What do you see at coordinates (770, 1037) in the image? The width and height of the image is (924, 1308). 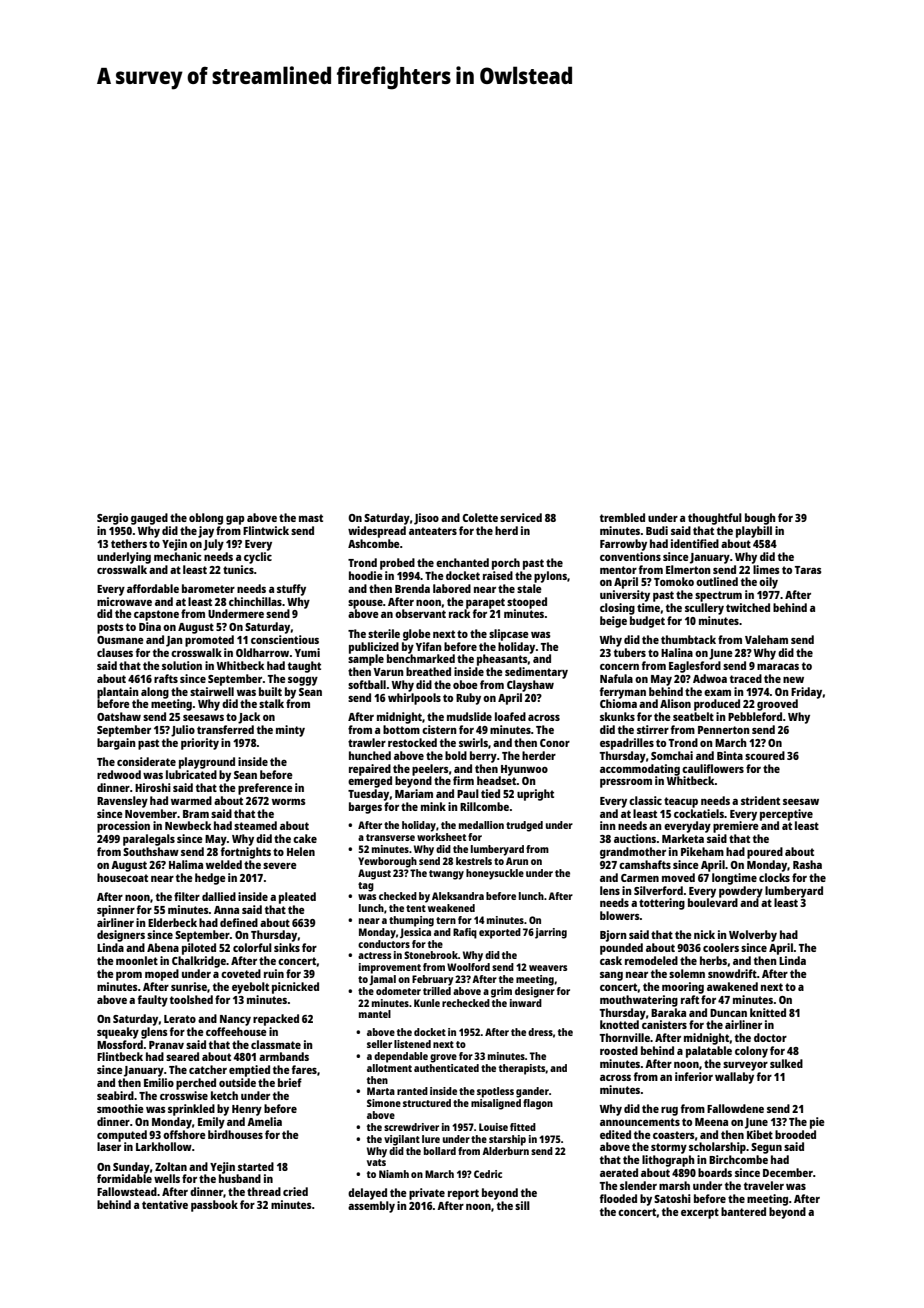 I see `doctor` at bounding box center [770, 1037].
